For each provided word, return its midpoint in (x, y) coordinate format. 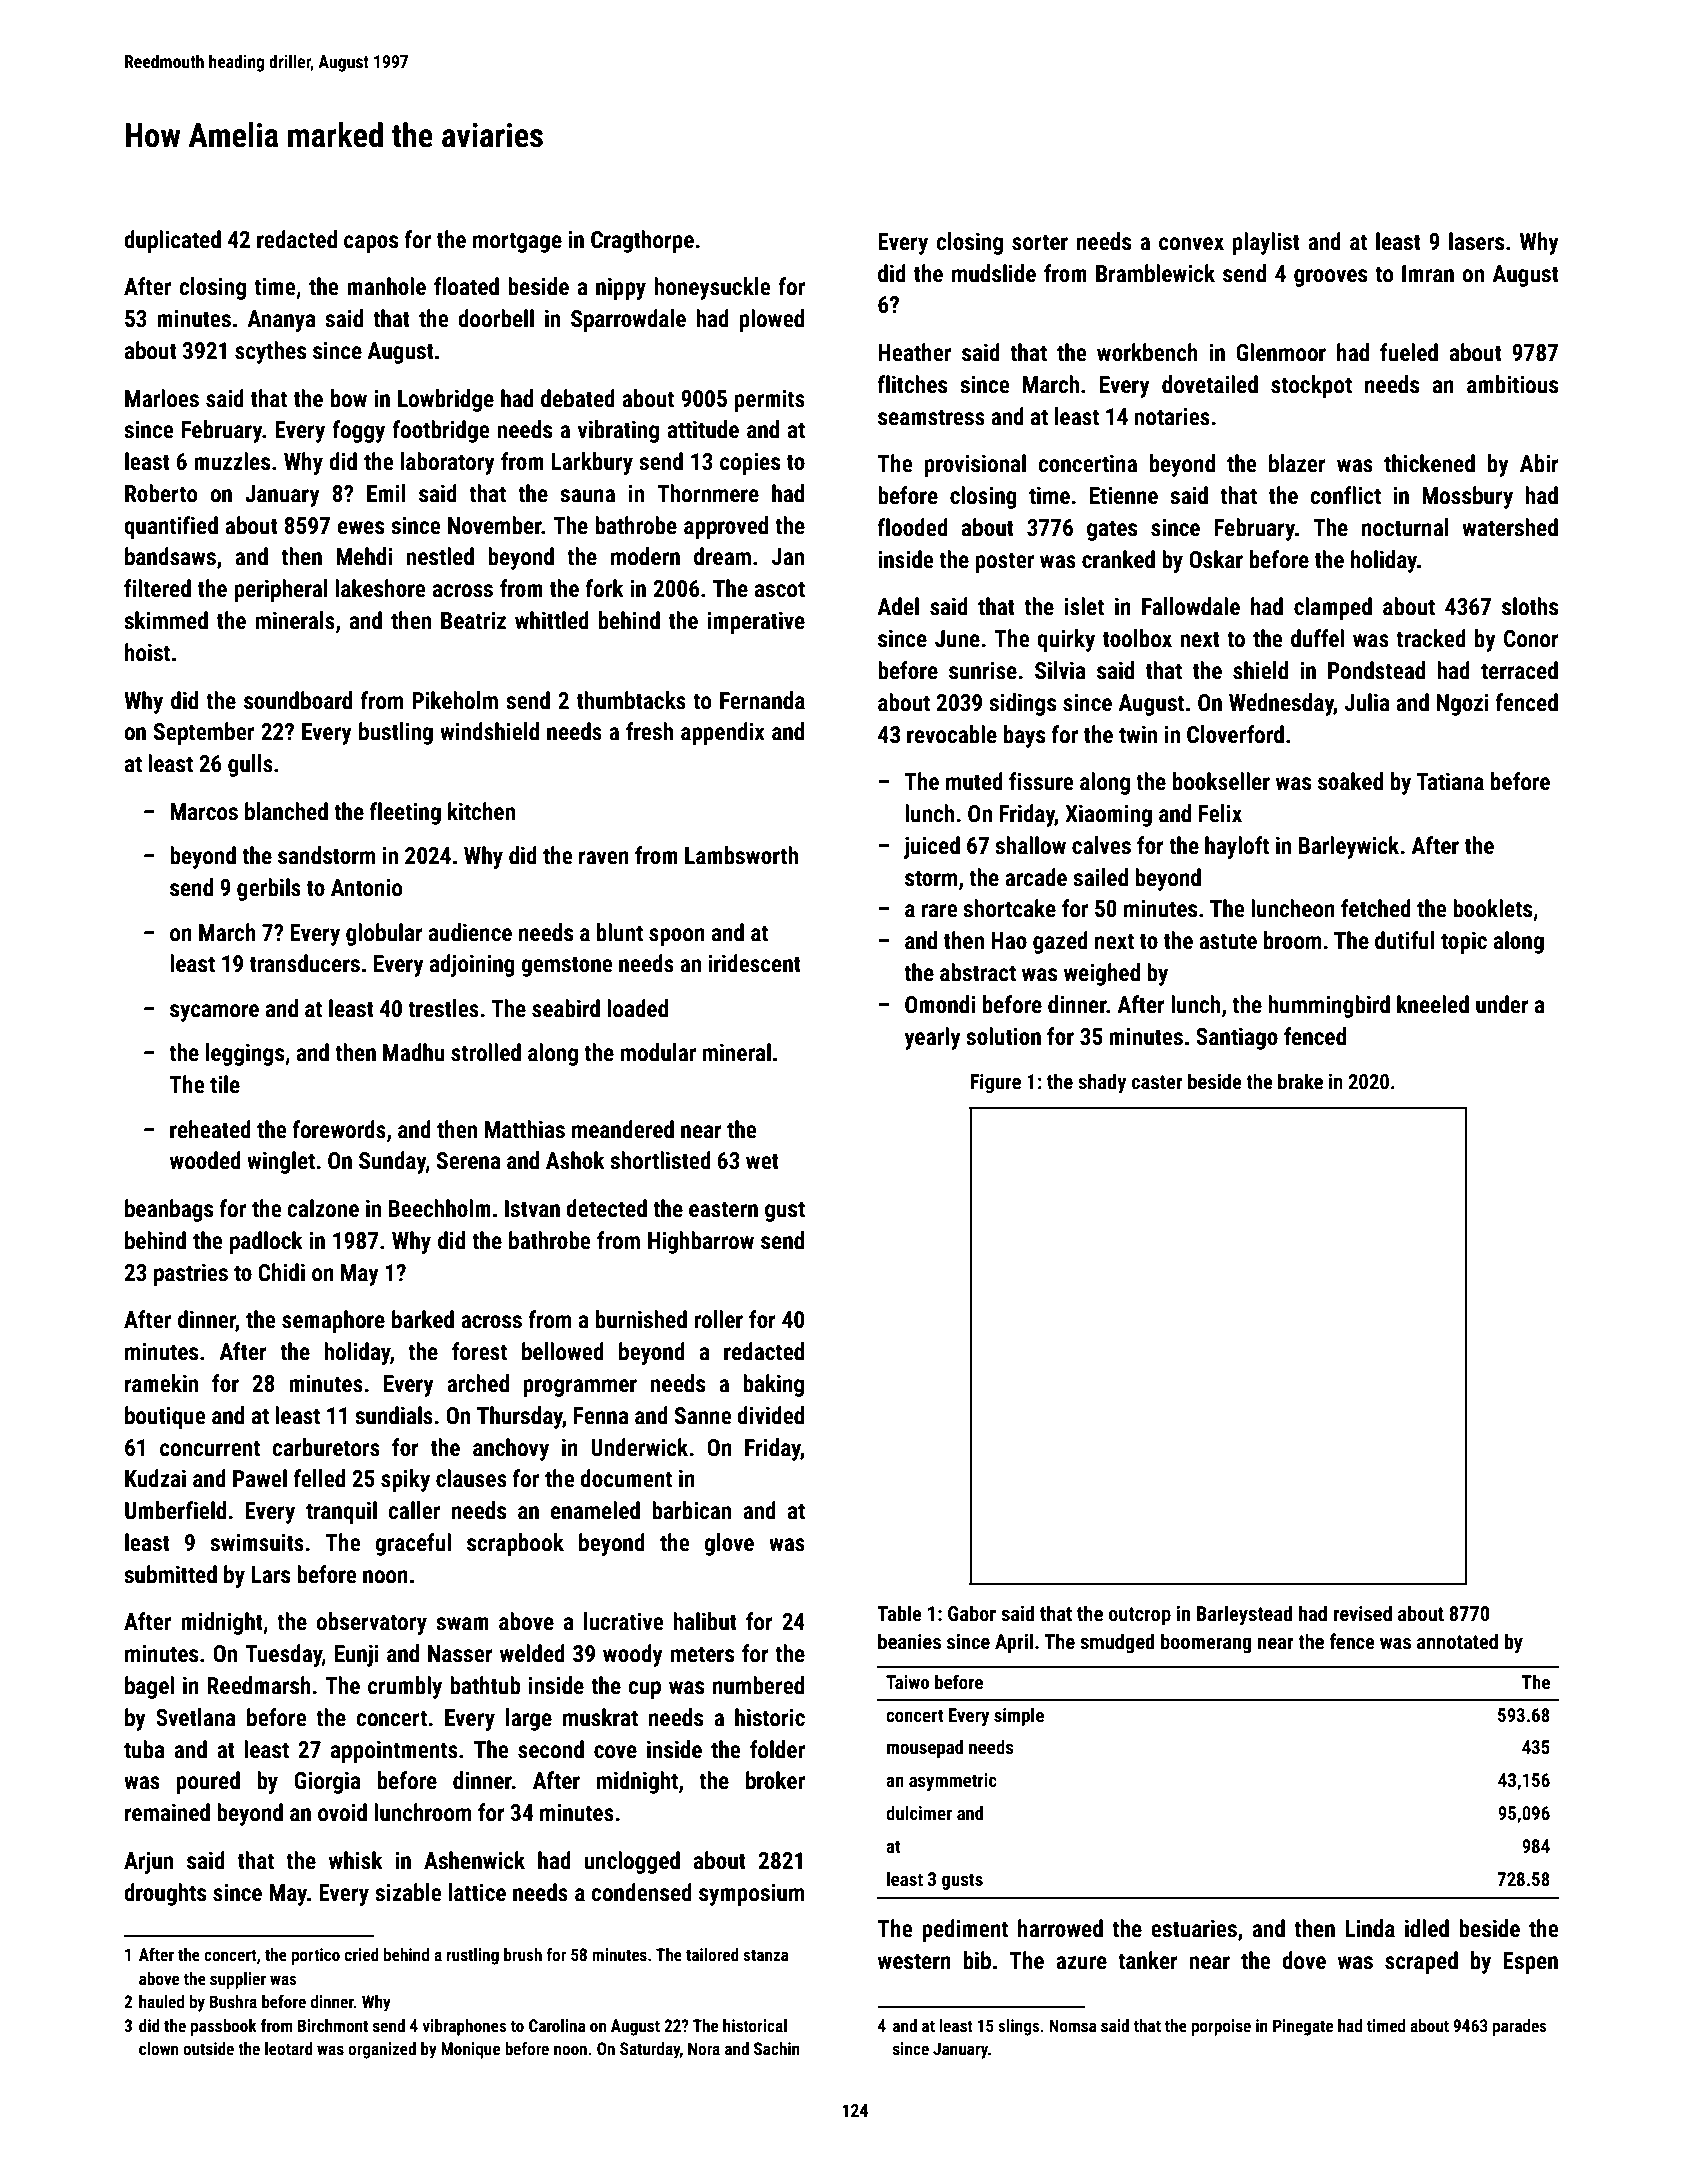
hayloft (1237, 847)
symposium (751, 1894)
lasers (1476, 241)
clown (158, 2048)
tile (225, 1084)
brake (1300, 1081)
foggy (358, 431)
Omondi (940, 1004)
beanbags (169, 1210)
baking (773, 1385)
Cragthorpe (642, 241)
